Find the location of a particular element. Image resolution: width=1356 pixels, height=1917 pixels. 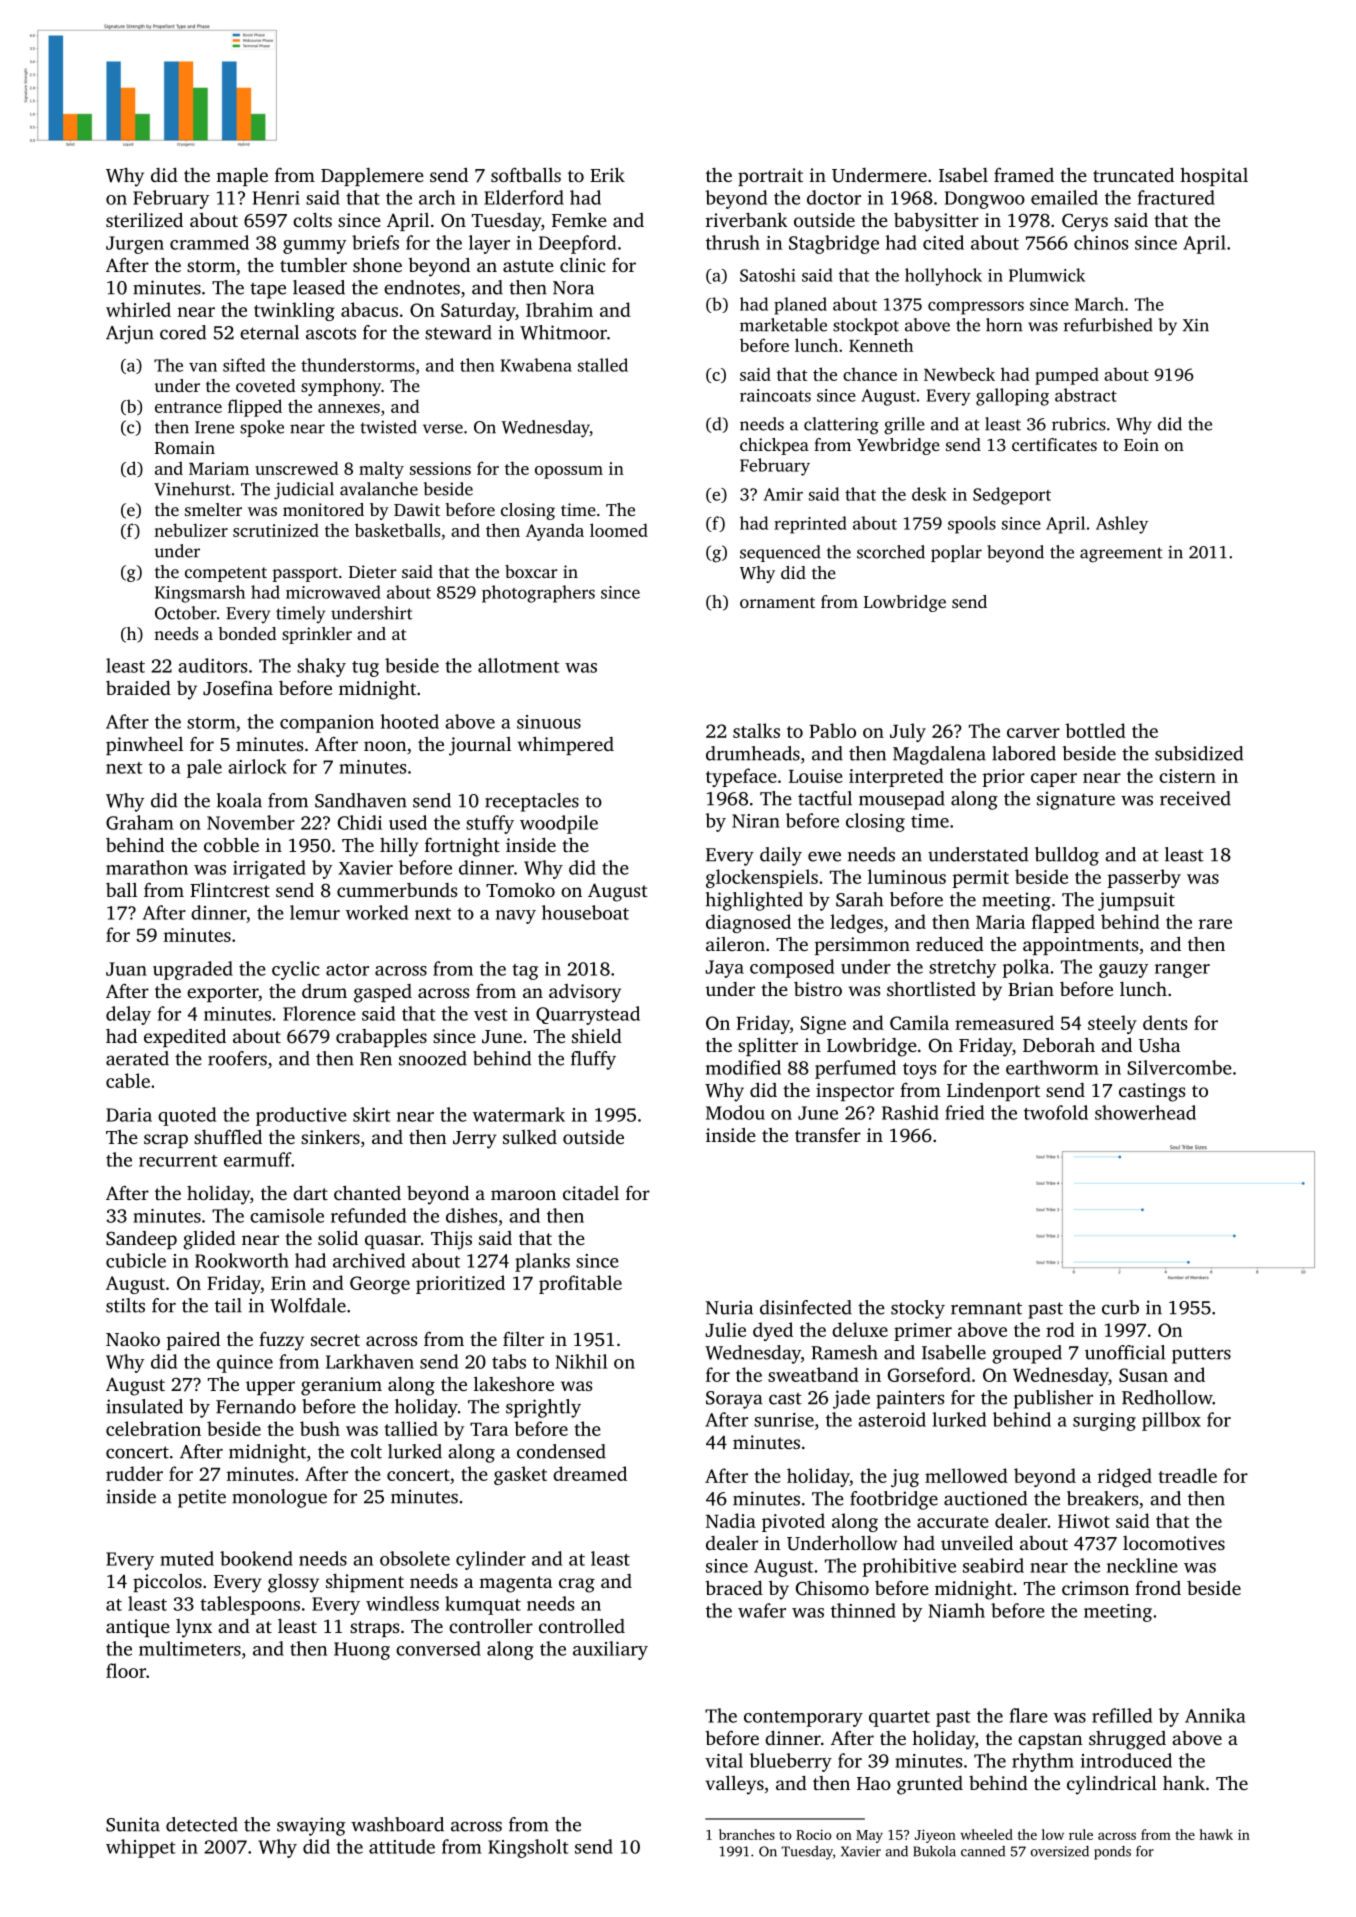

Sunita is located at coordinates (133, 1824).
